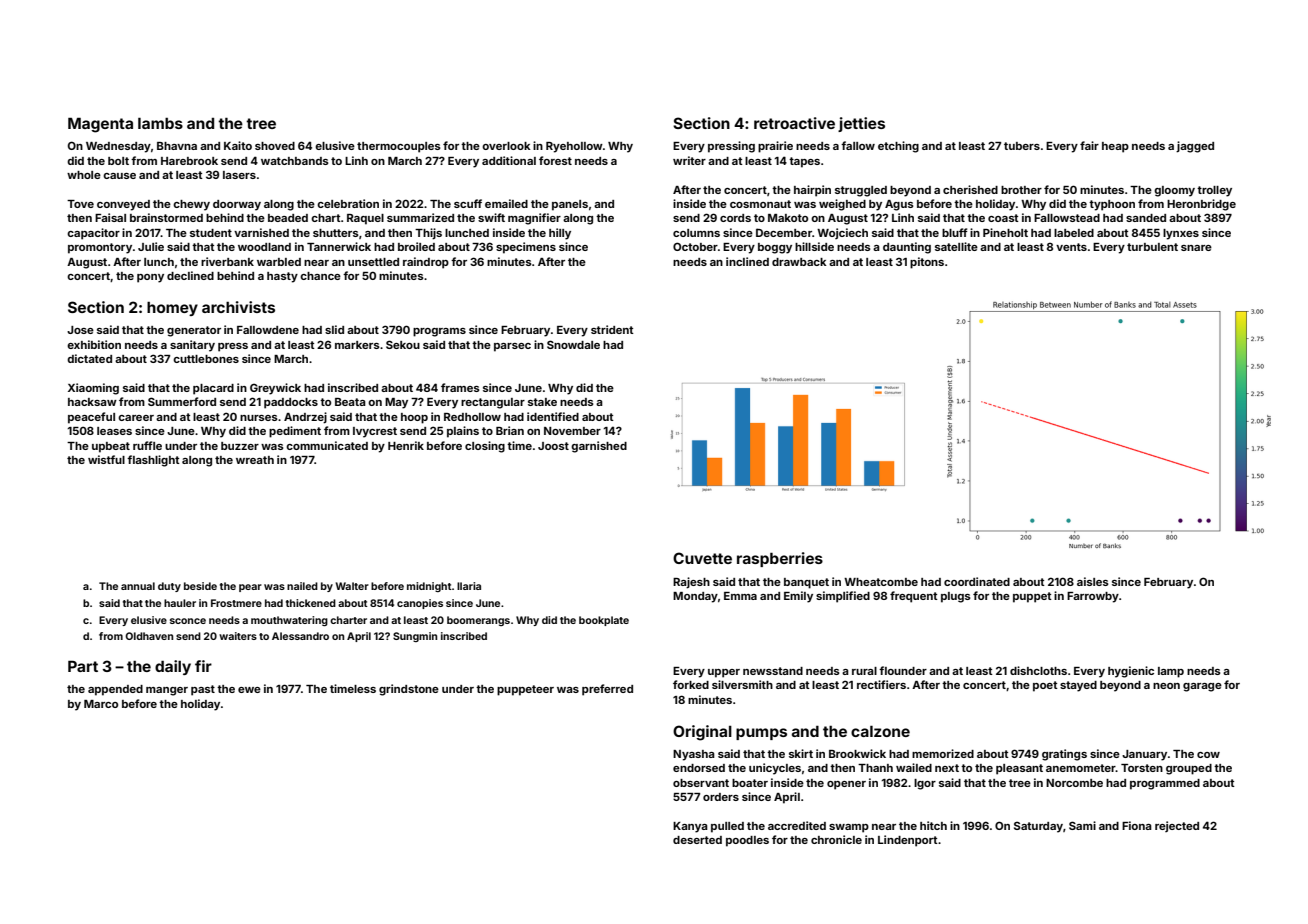 The height and width of the screenshot is (924, 1308). I want to click on sconce, so click(188, 621).
